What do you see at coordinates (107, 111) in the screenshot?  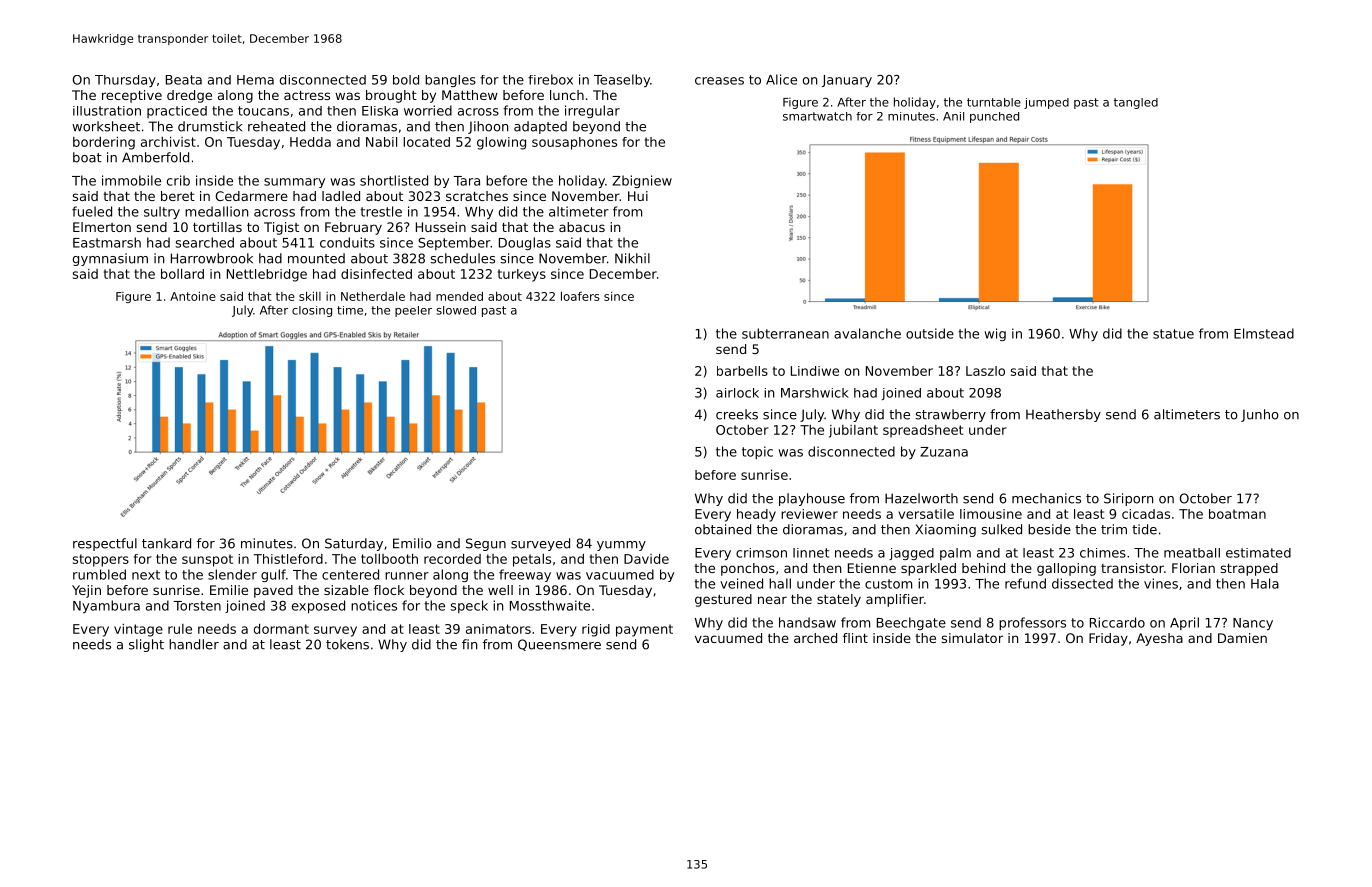 I see `illustration` at bounding box center [107, 111].
